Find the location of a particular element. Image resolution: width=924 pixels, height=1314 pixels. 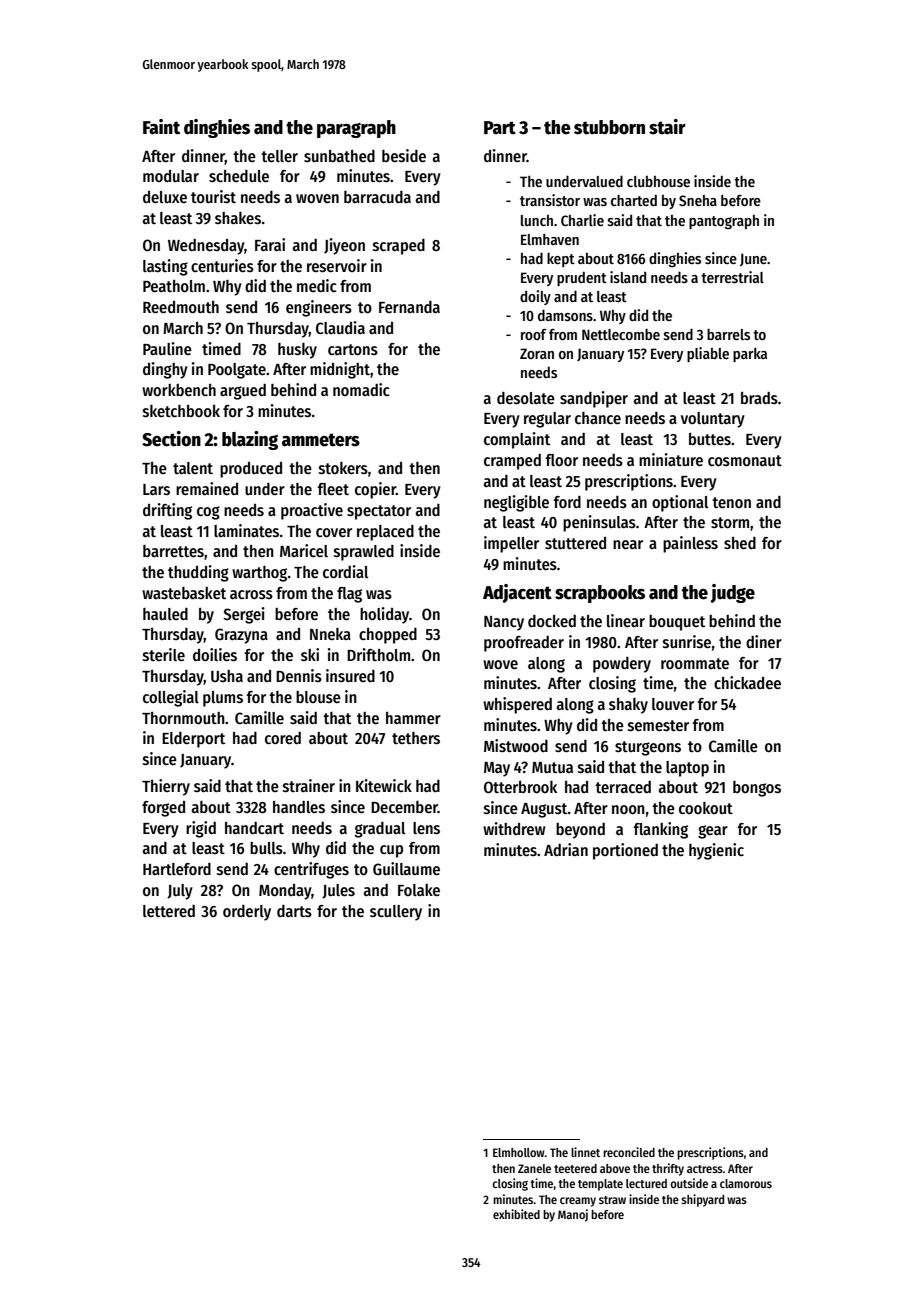

Sergei is located at coordinates (244, 615).
